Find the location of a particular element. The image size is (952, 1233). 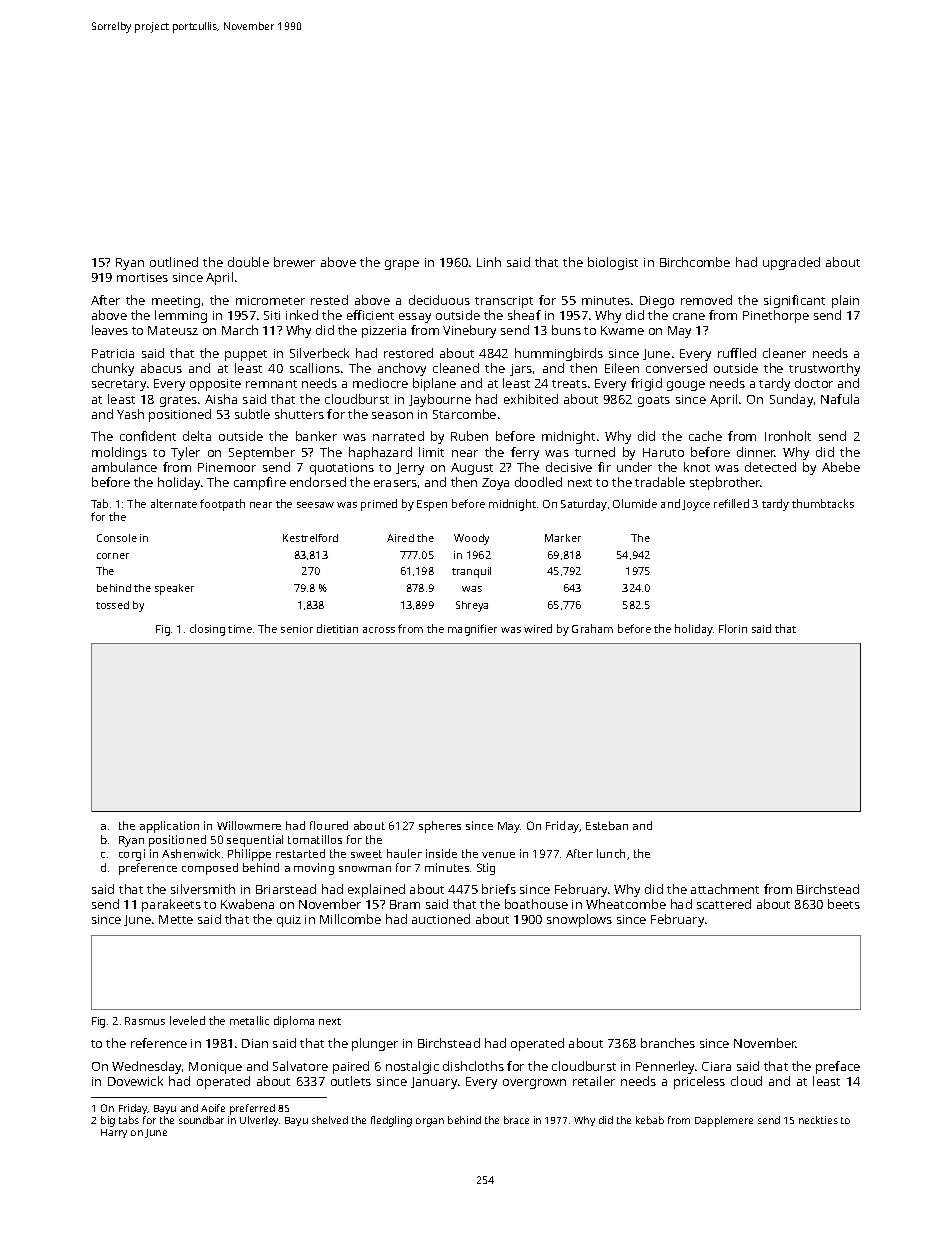

spheres is located at coordinates (440, 827).
